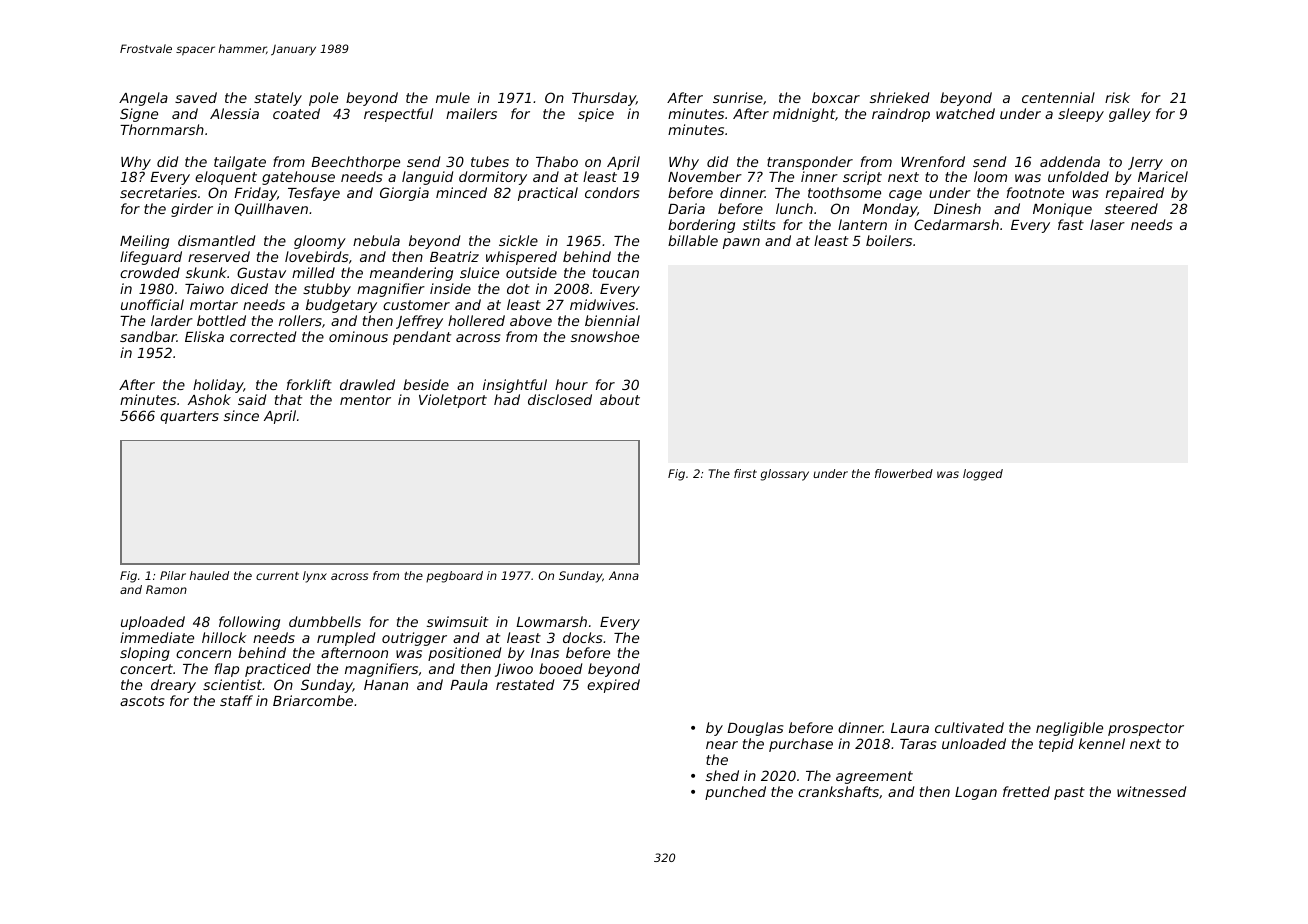  I want to click on Angela, so click(143, 99).
